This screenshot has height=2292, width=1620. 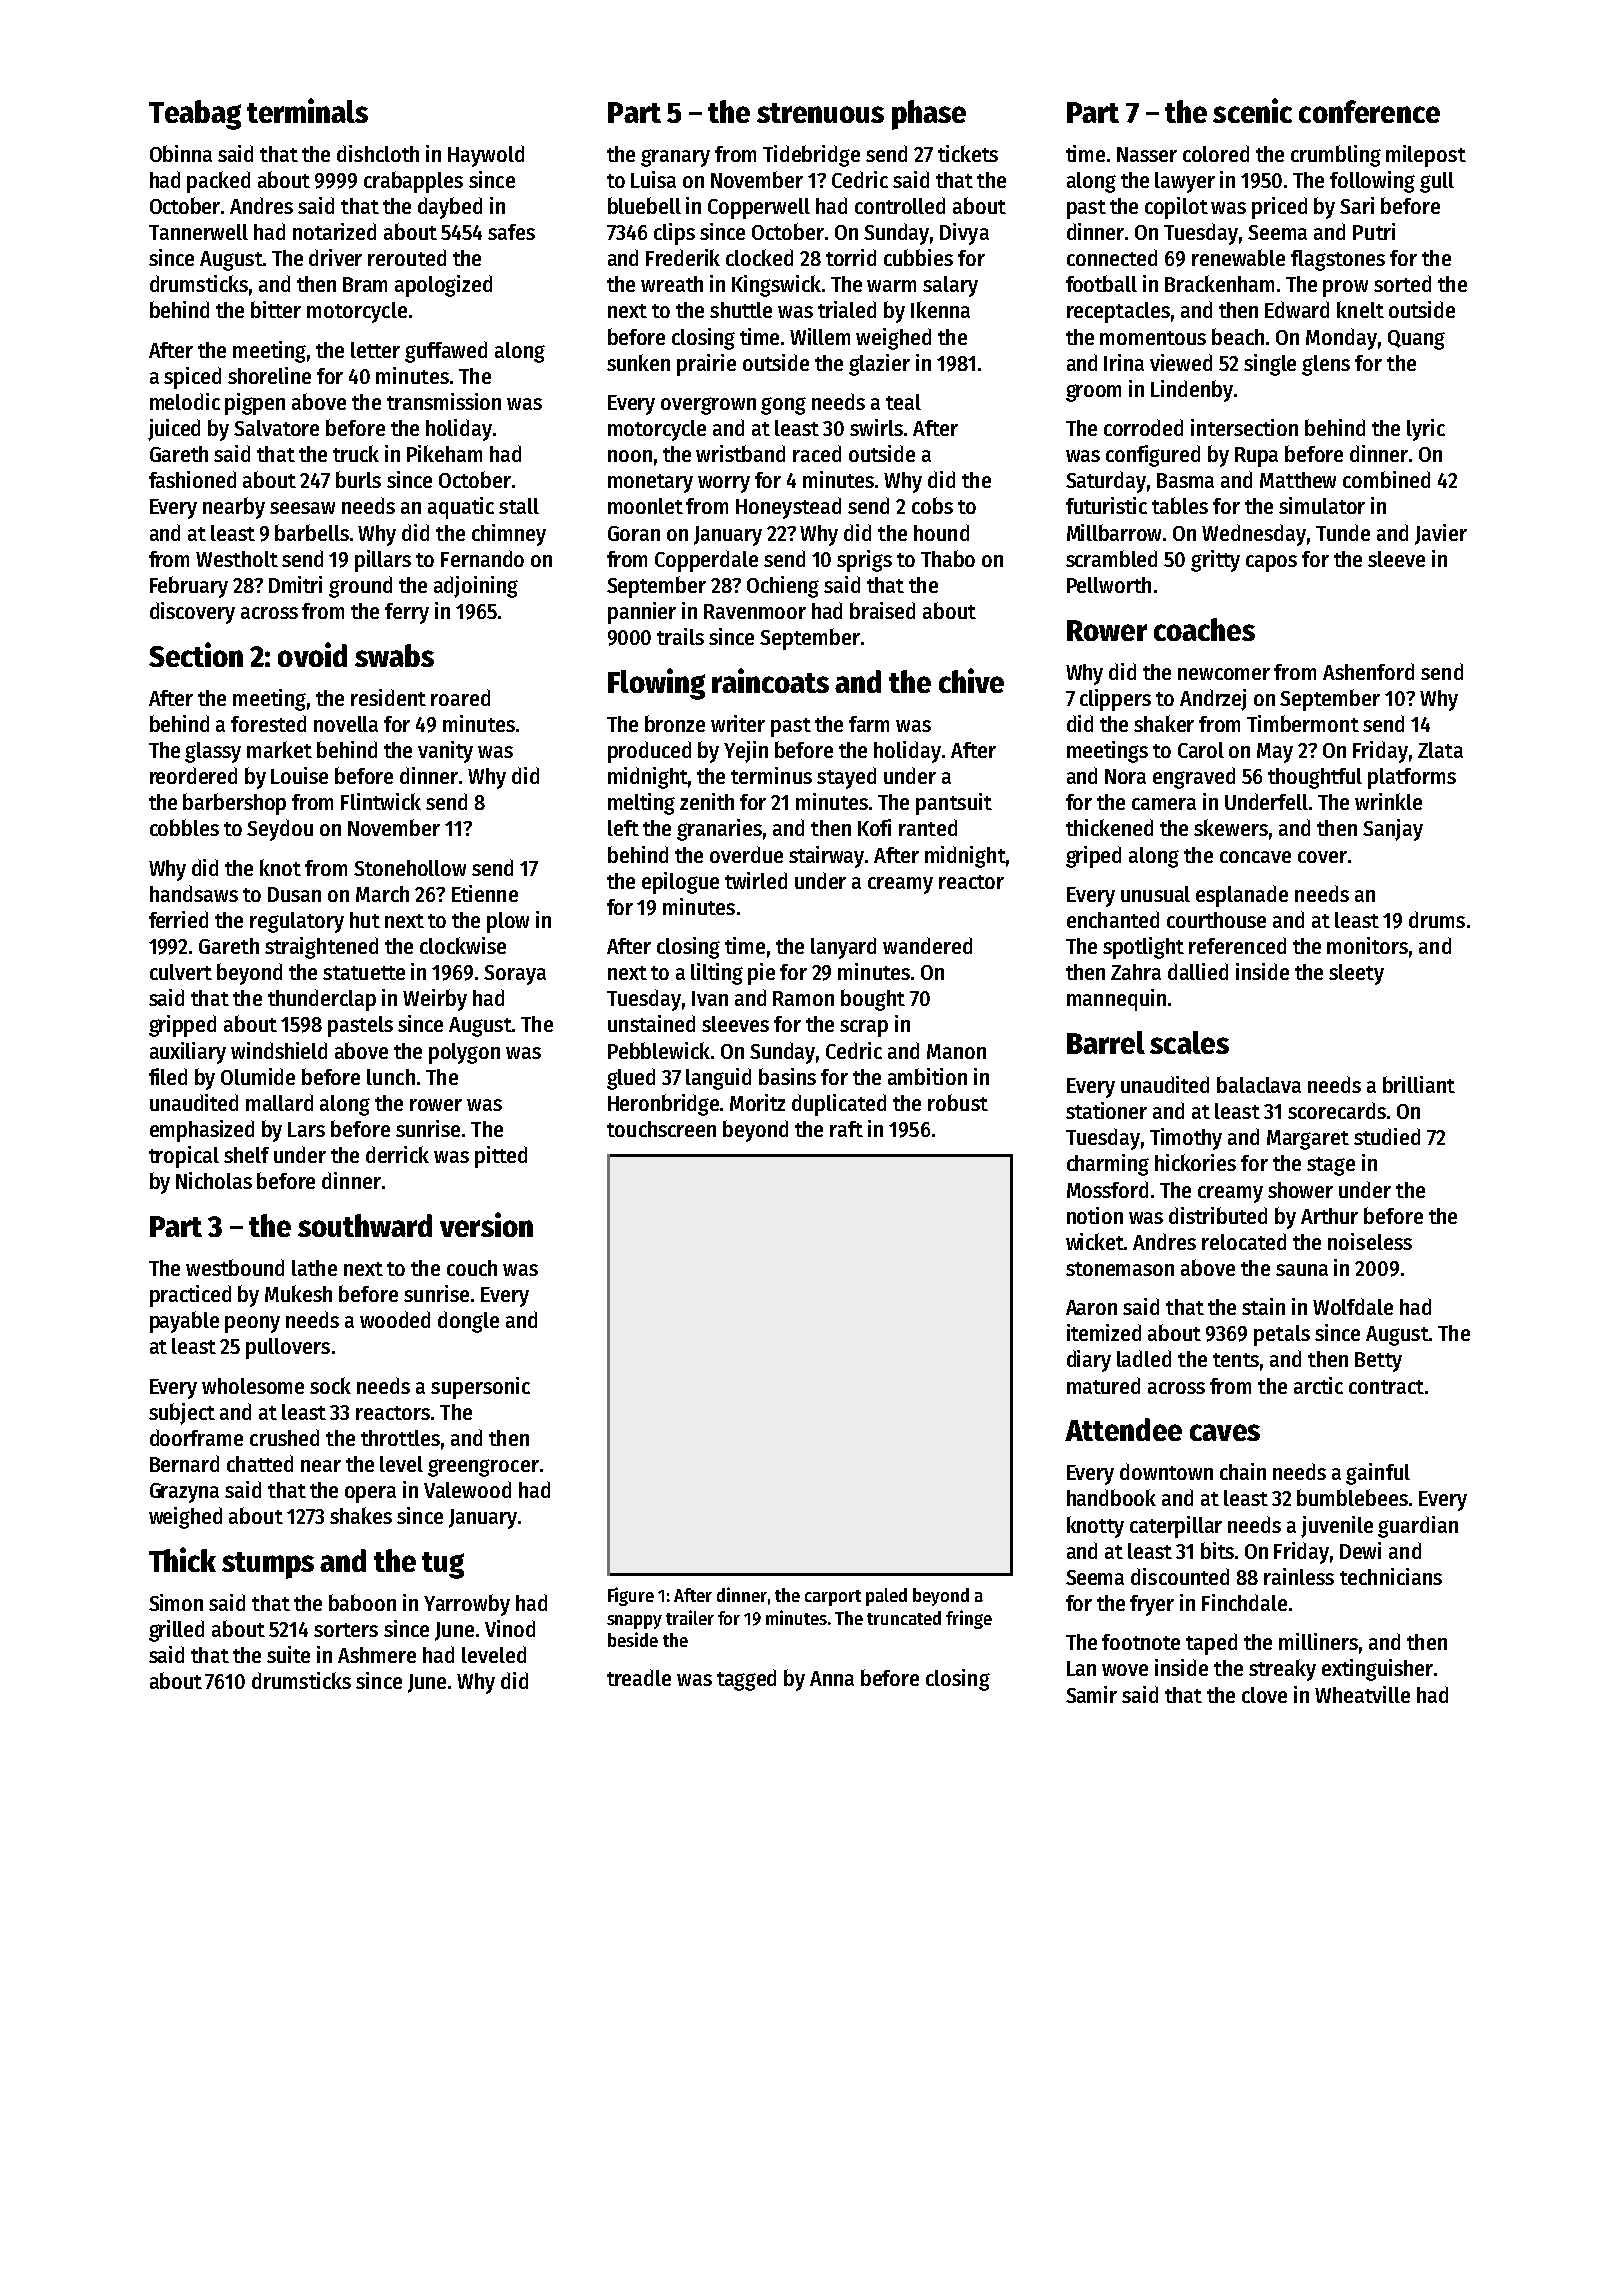 I want to click on novella, so click(x=346, y=724).
